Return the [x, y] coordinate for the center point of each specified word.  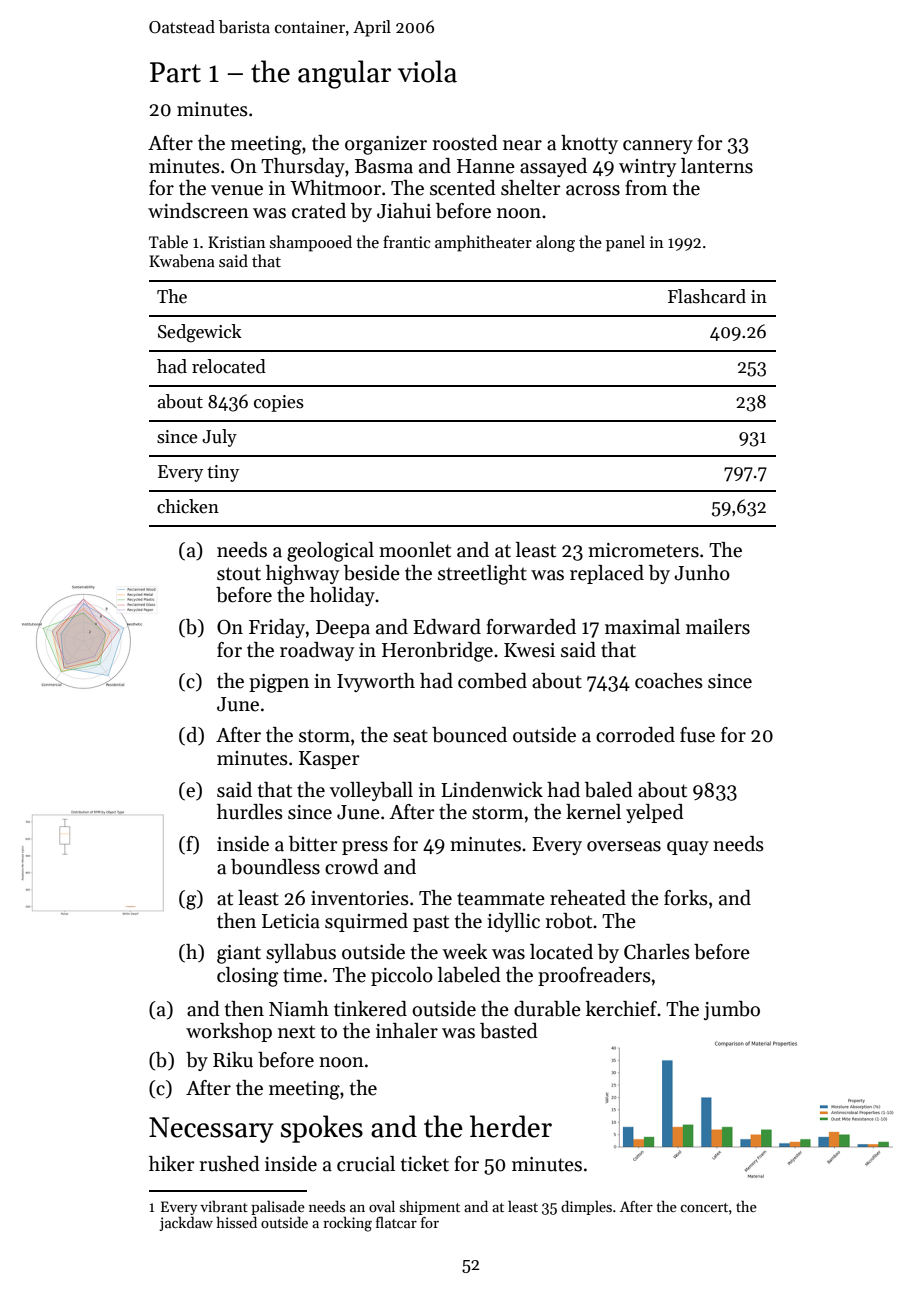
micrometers [643, 550]
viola [427, 71]
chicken [188, 506]
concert [704, 1207]
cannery [658, 147]
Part [175, 72]
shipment [430, 1207]
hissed [236, 1222]
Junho [702, 573]
